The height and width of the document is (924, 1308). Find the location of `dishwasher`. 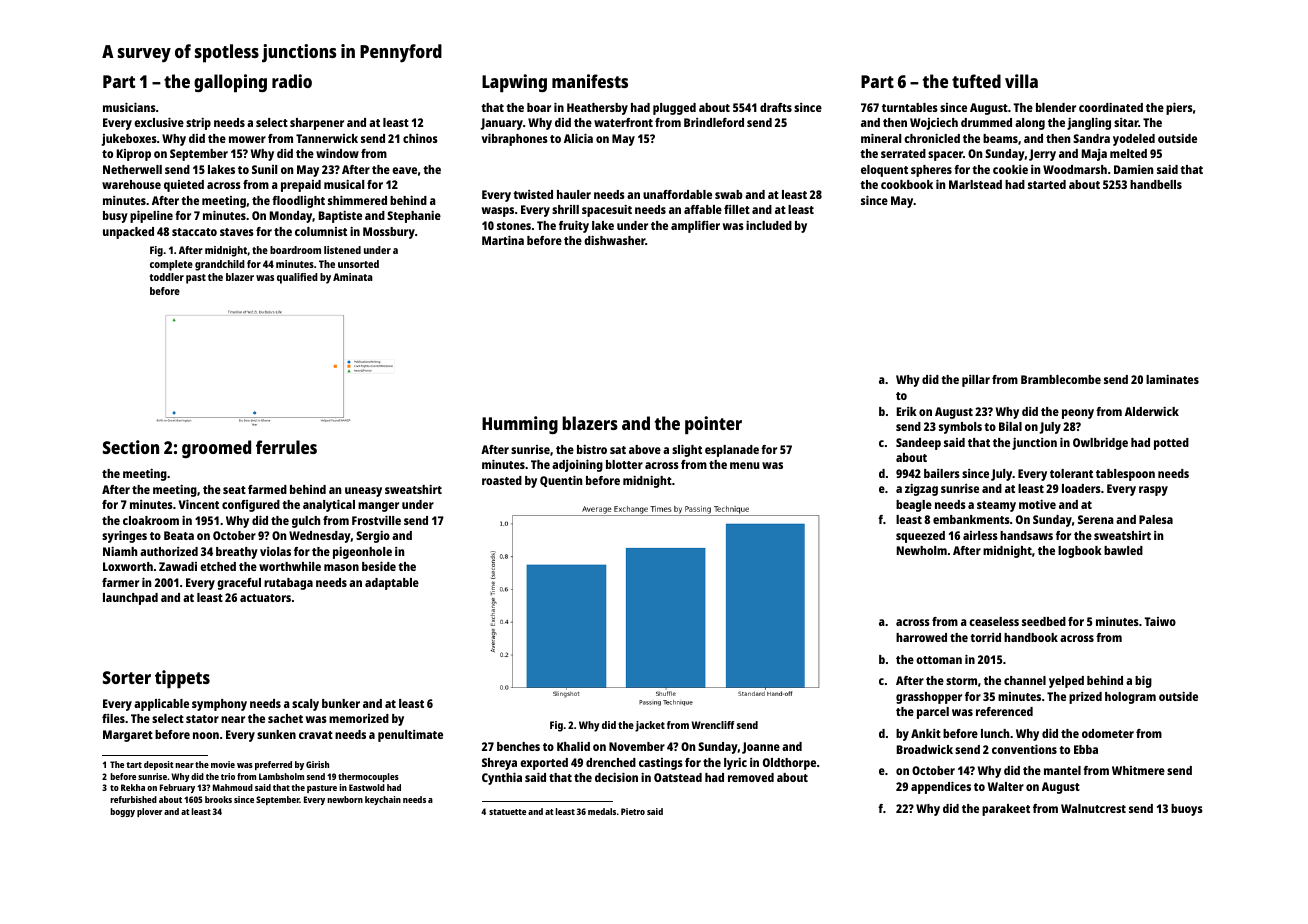

dishwasher is located at coordinates (614, 240).
